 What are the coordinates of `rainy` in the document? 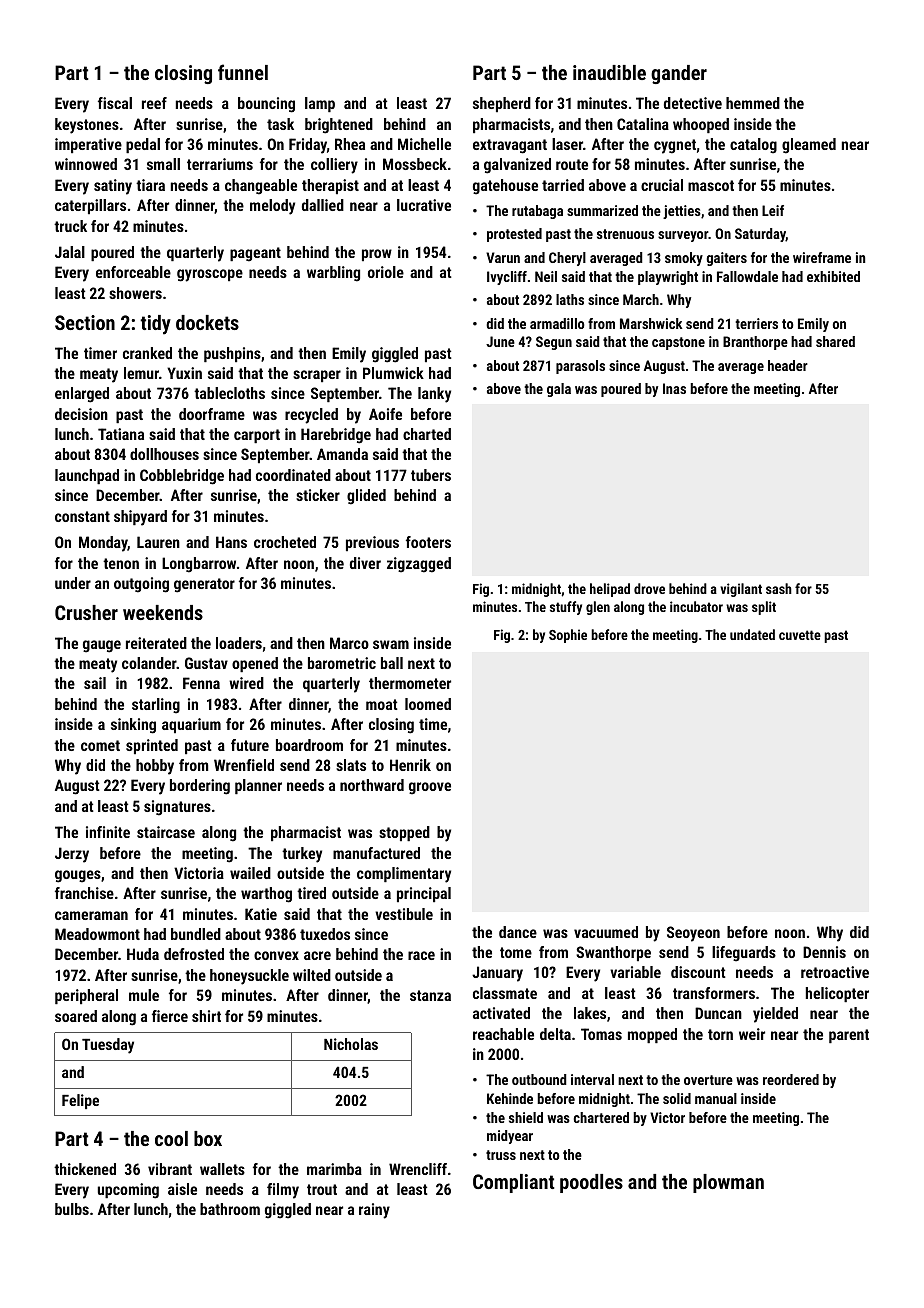 It's located at (374, 1211).
